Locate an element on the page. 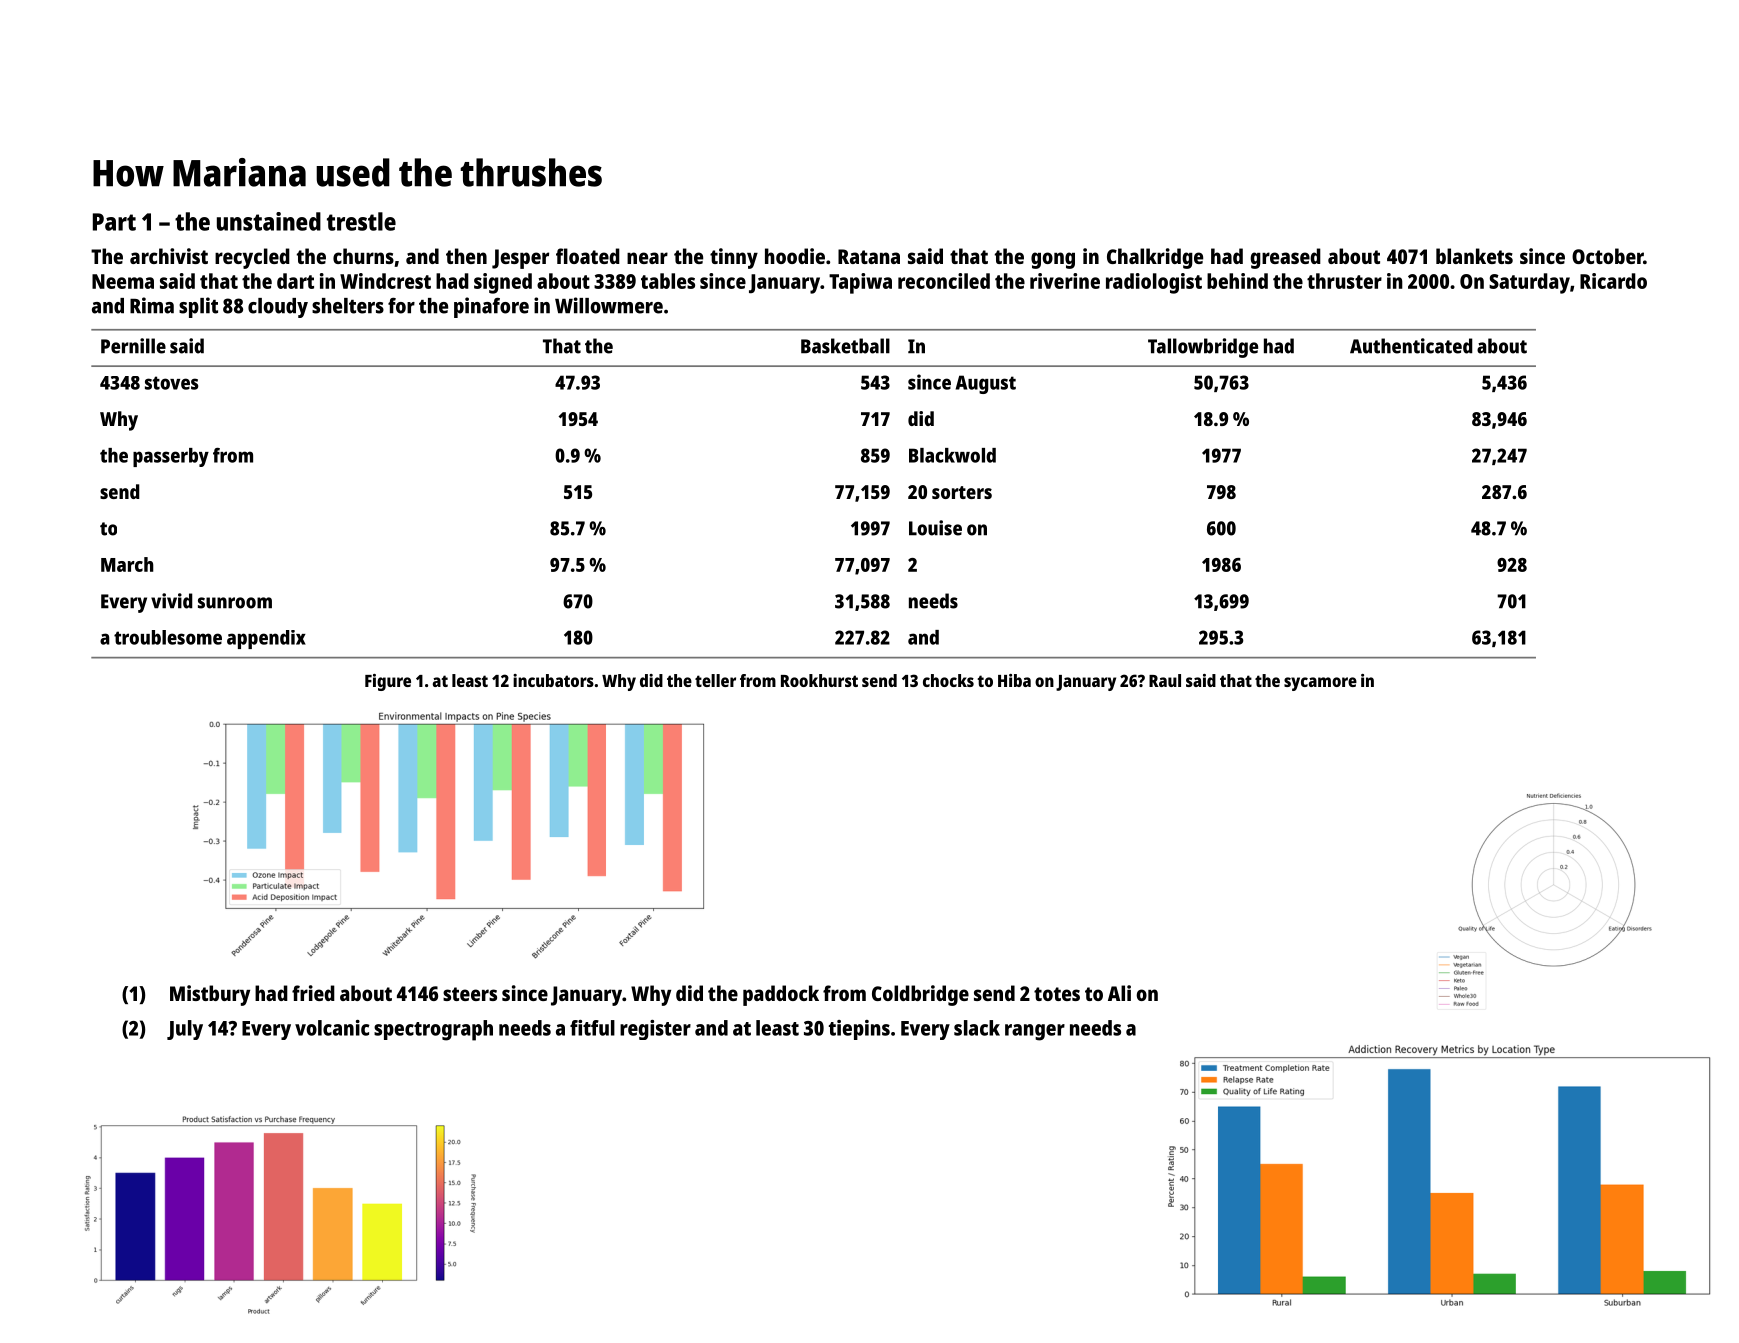 Image resolution: width=1739 pixels, height=1343 pixels. incubators is located at coordinates (553, 680).
